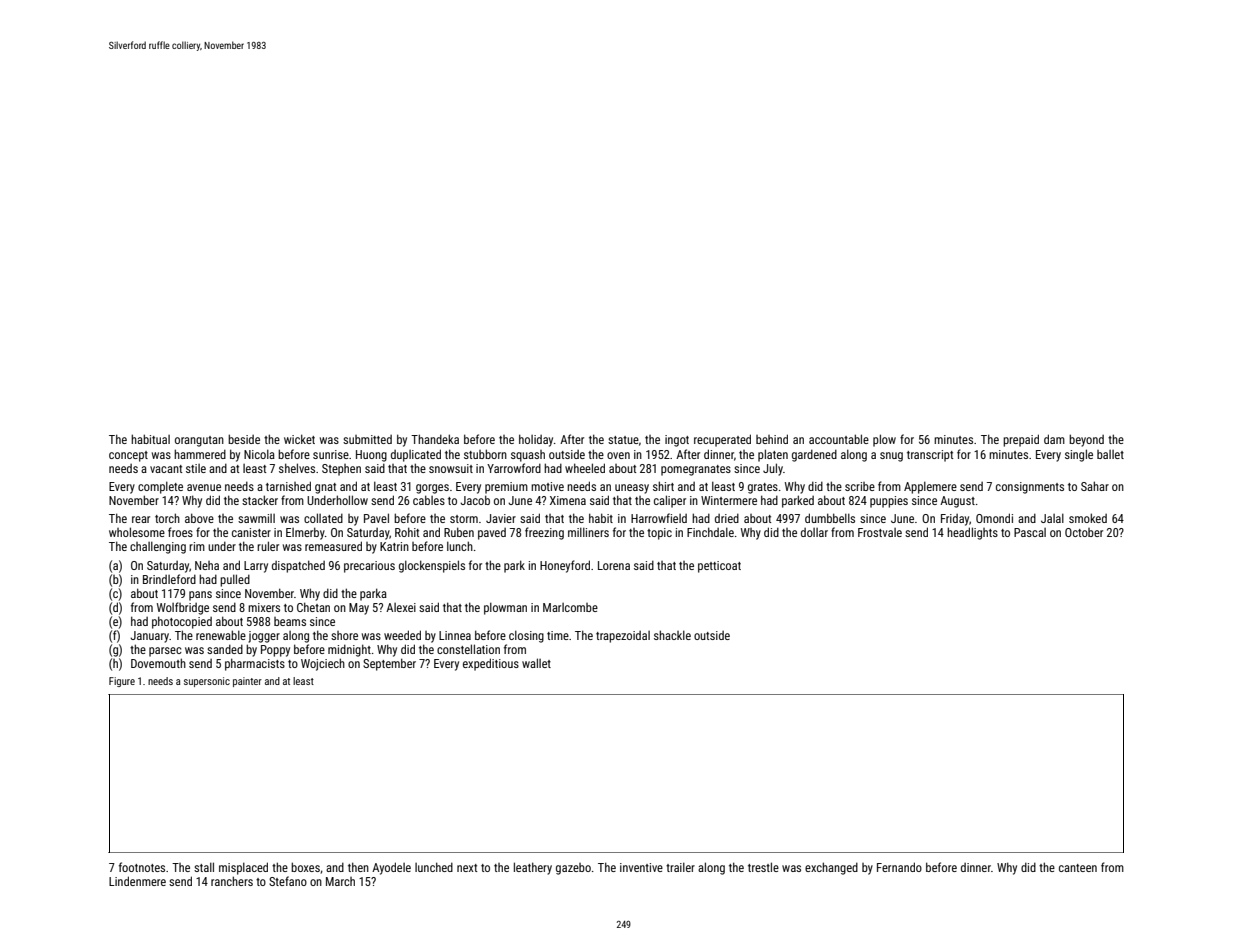  Describe the element at coordinates (696, 470) in the screenshot. I see `pomegranates` at that location.
